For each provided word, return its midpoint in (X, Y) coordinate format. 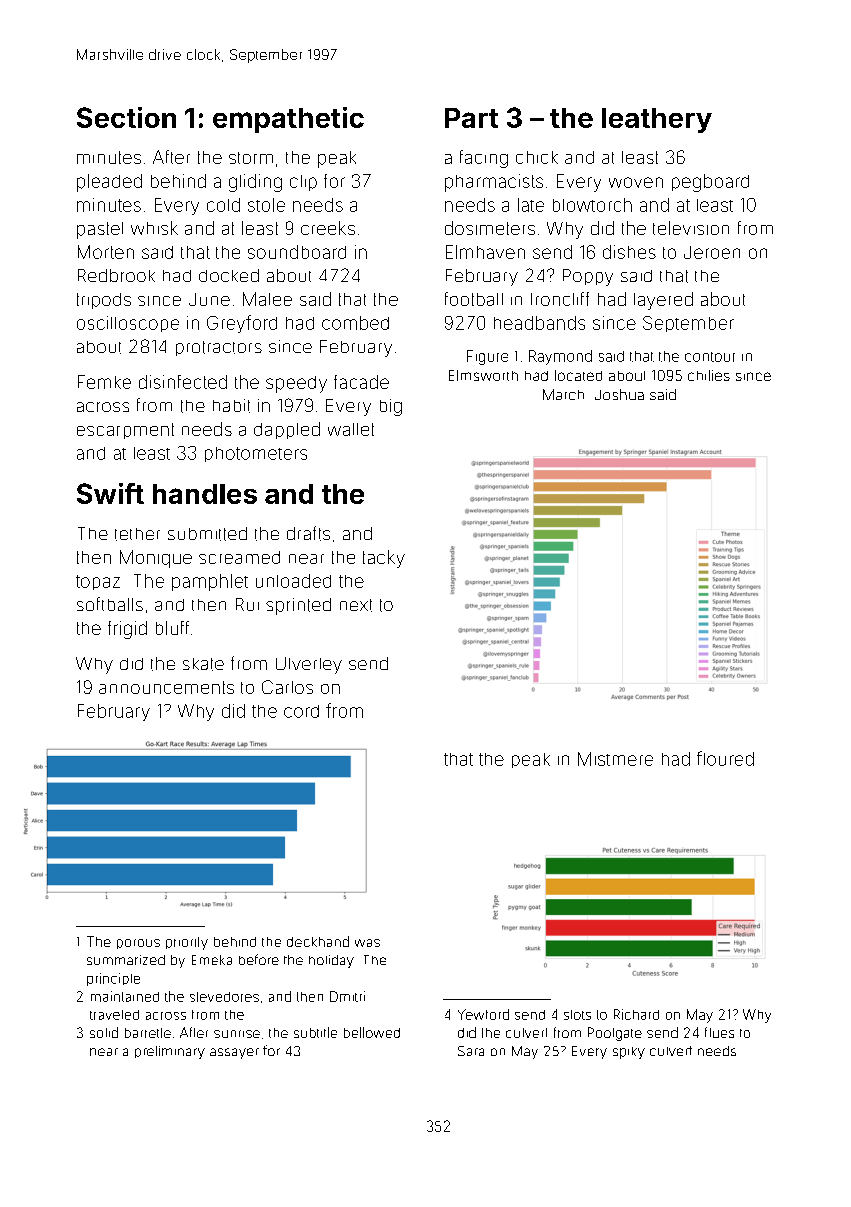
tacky (384, 559)
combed (355, 323)
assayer (234, 1053)
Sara (471, 1051)
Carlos (287, 687)
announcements (166, 687)
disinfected (183, 382)
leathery (657, 120)
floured (725, 758)
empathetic (288, 120)
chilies (709, 375)
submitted (207, 534)
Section (126, 117)
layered (663, 301)
